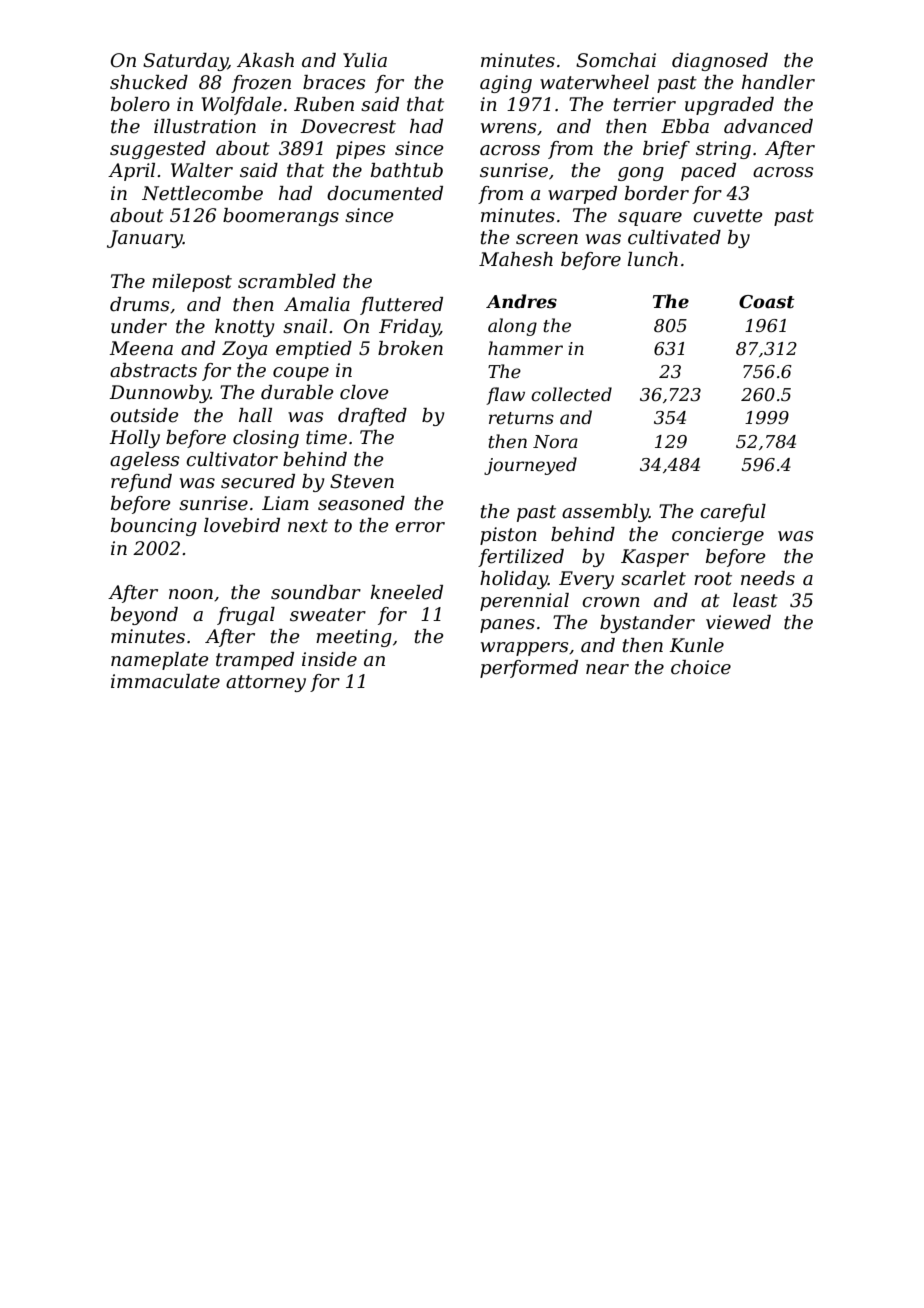 The height and width of the page is (1308, 924). What do you see at coordinates (723, 150) in the page?
I see `string` at bounding box center [723, 150].
